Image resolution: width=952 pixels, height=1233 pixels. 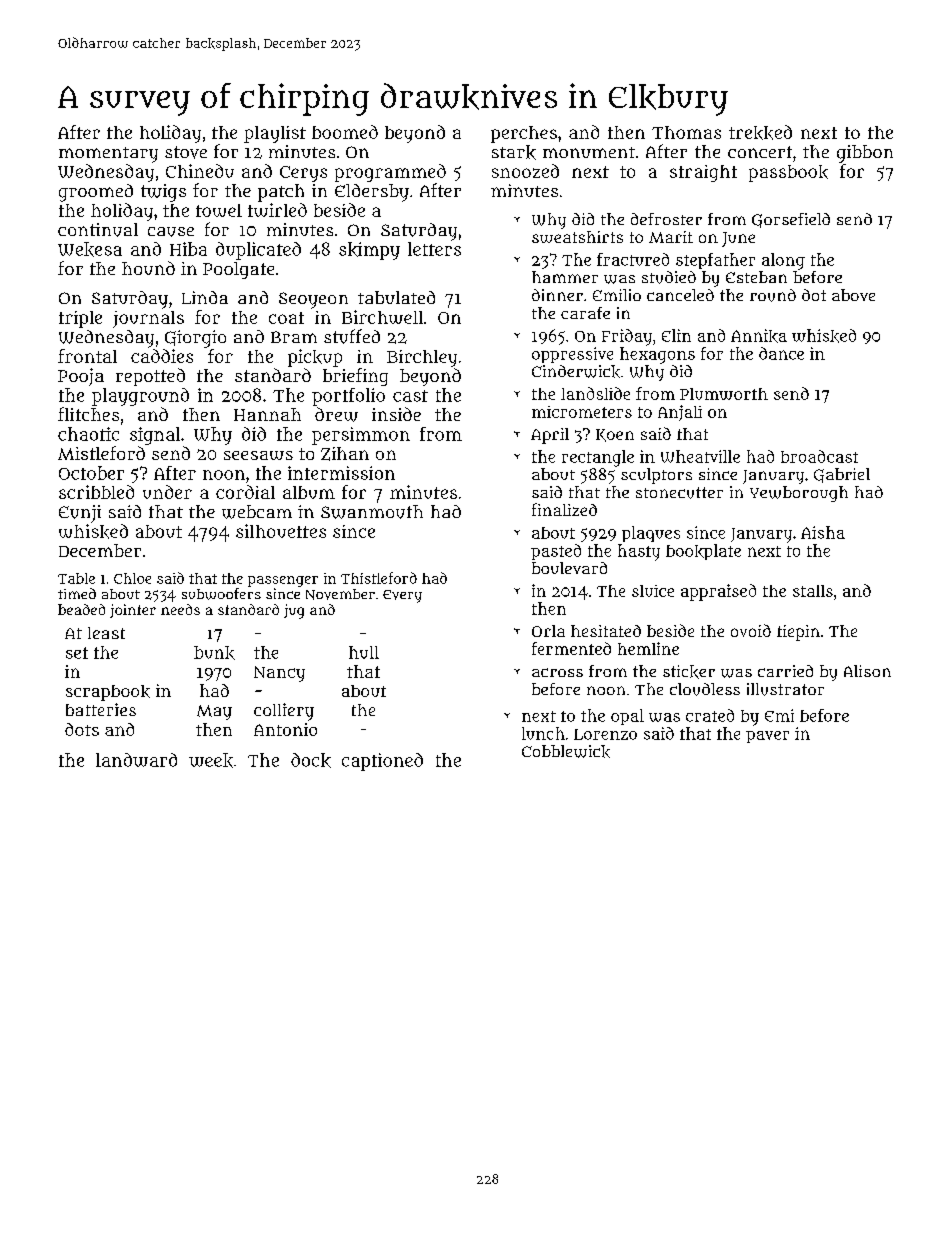 I want to click on Every, so click(x=402, y=596).
